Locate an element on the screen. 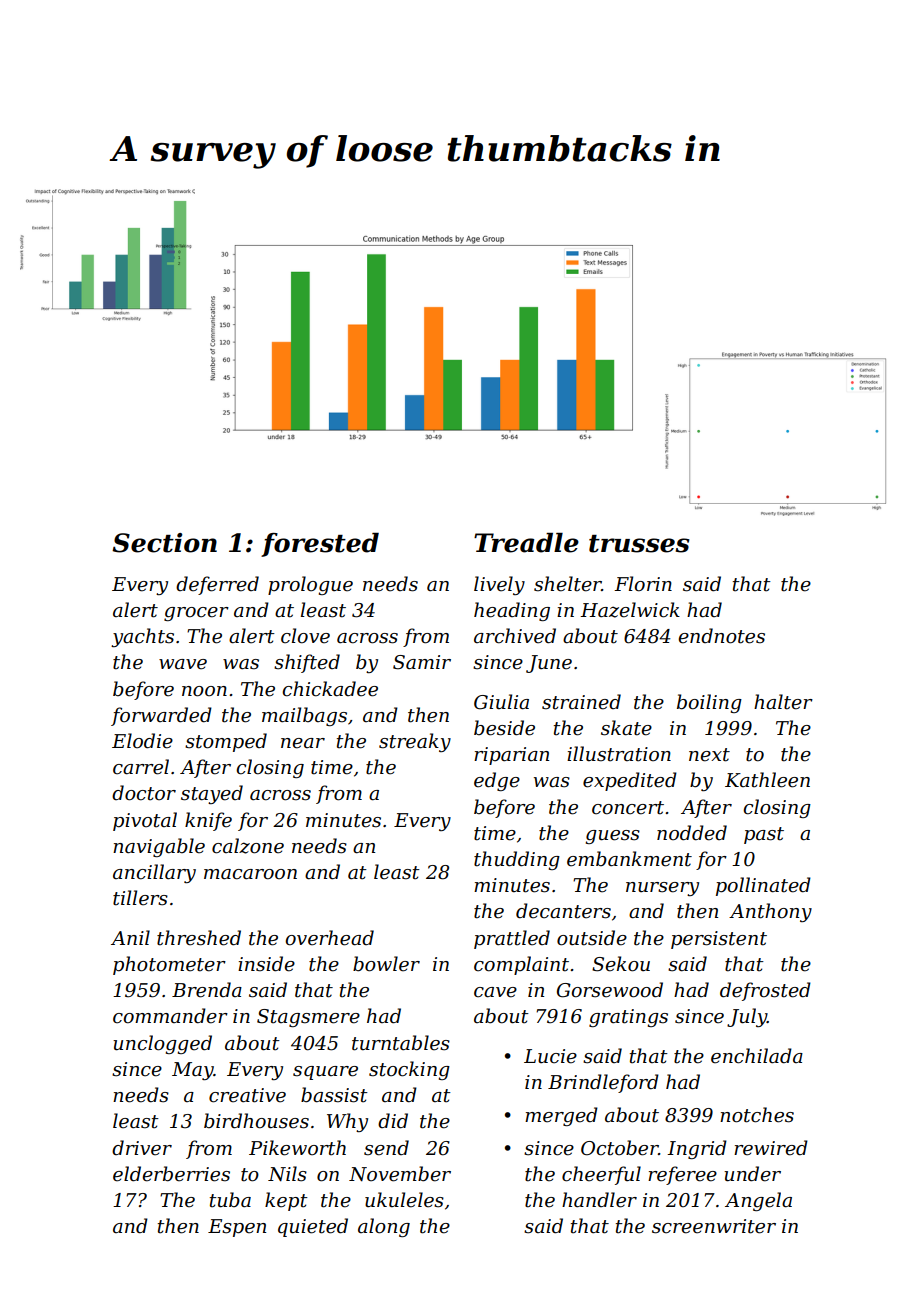 The image size is (924, 1314). Brenda is located at coordinates (207, 990).
